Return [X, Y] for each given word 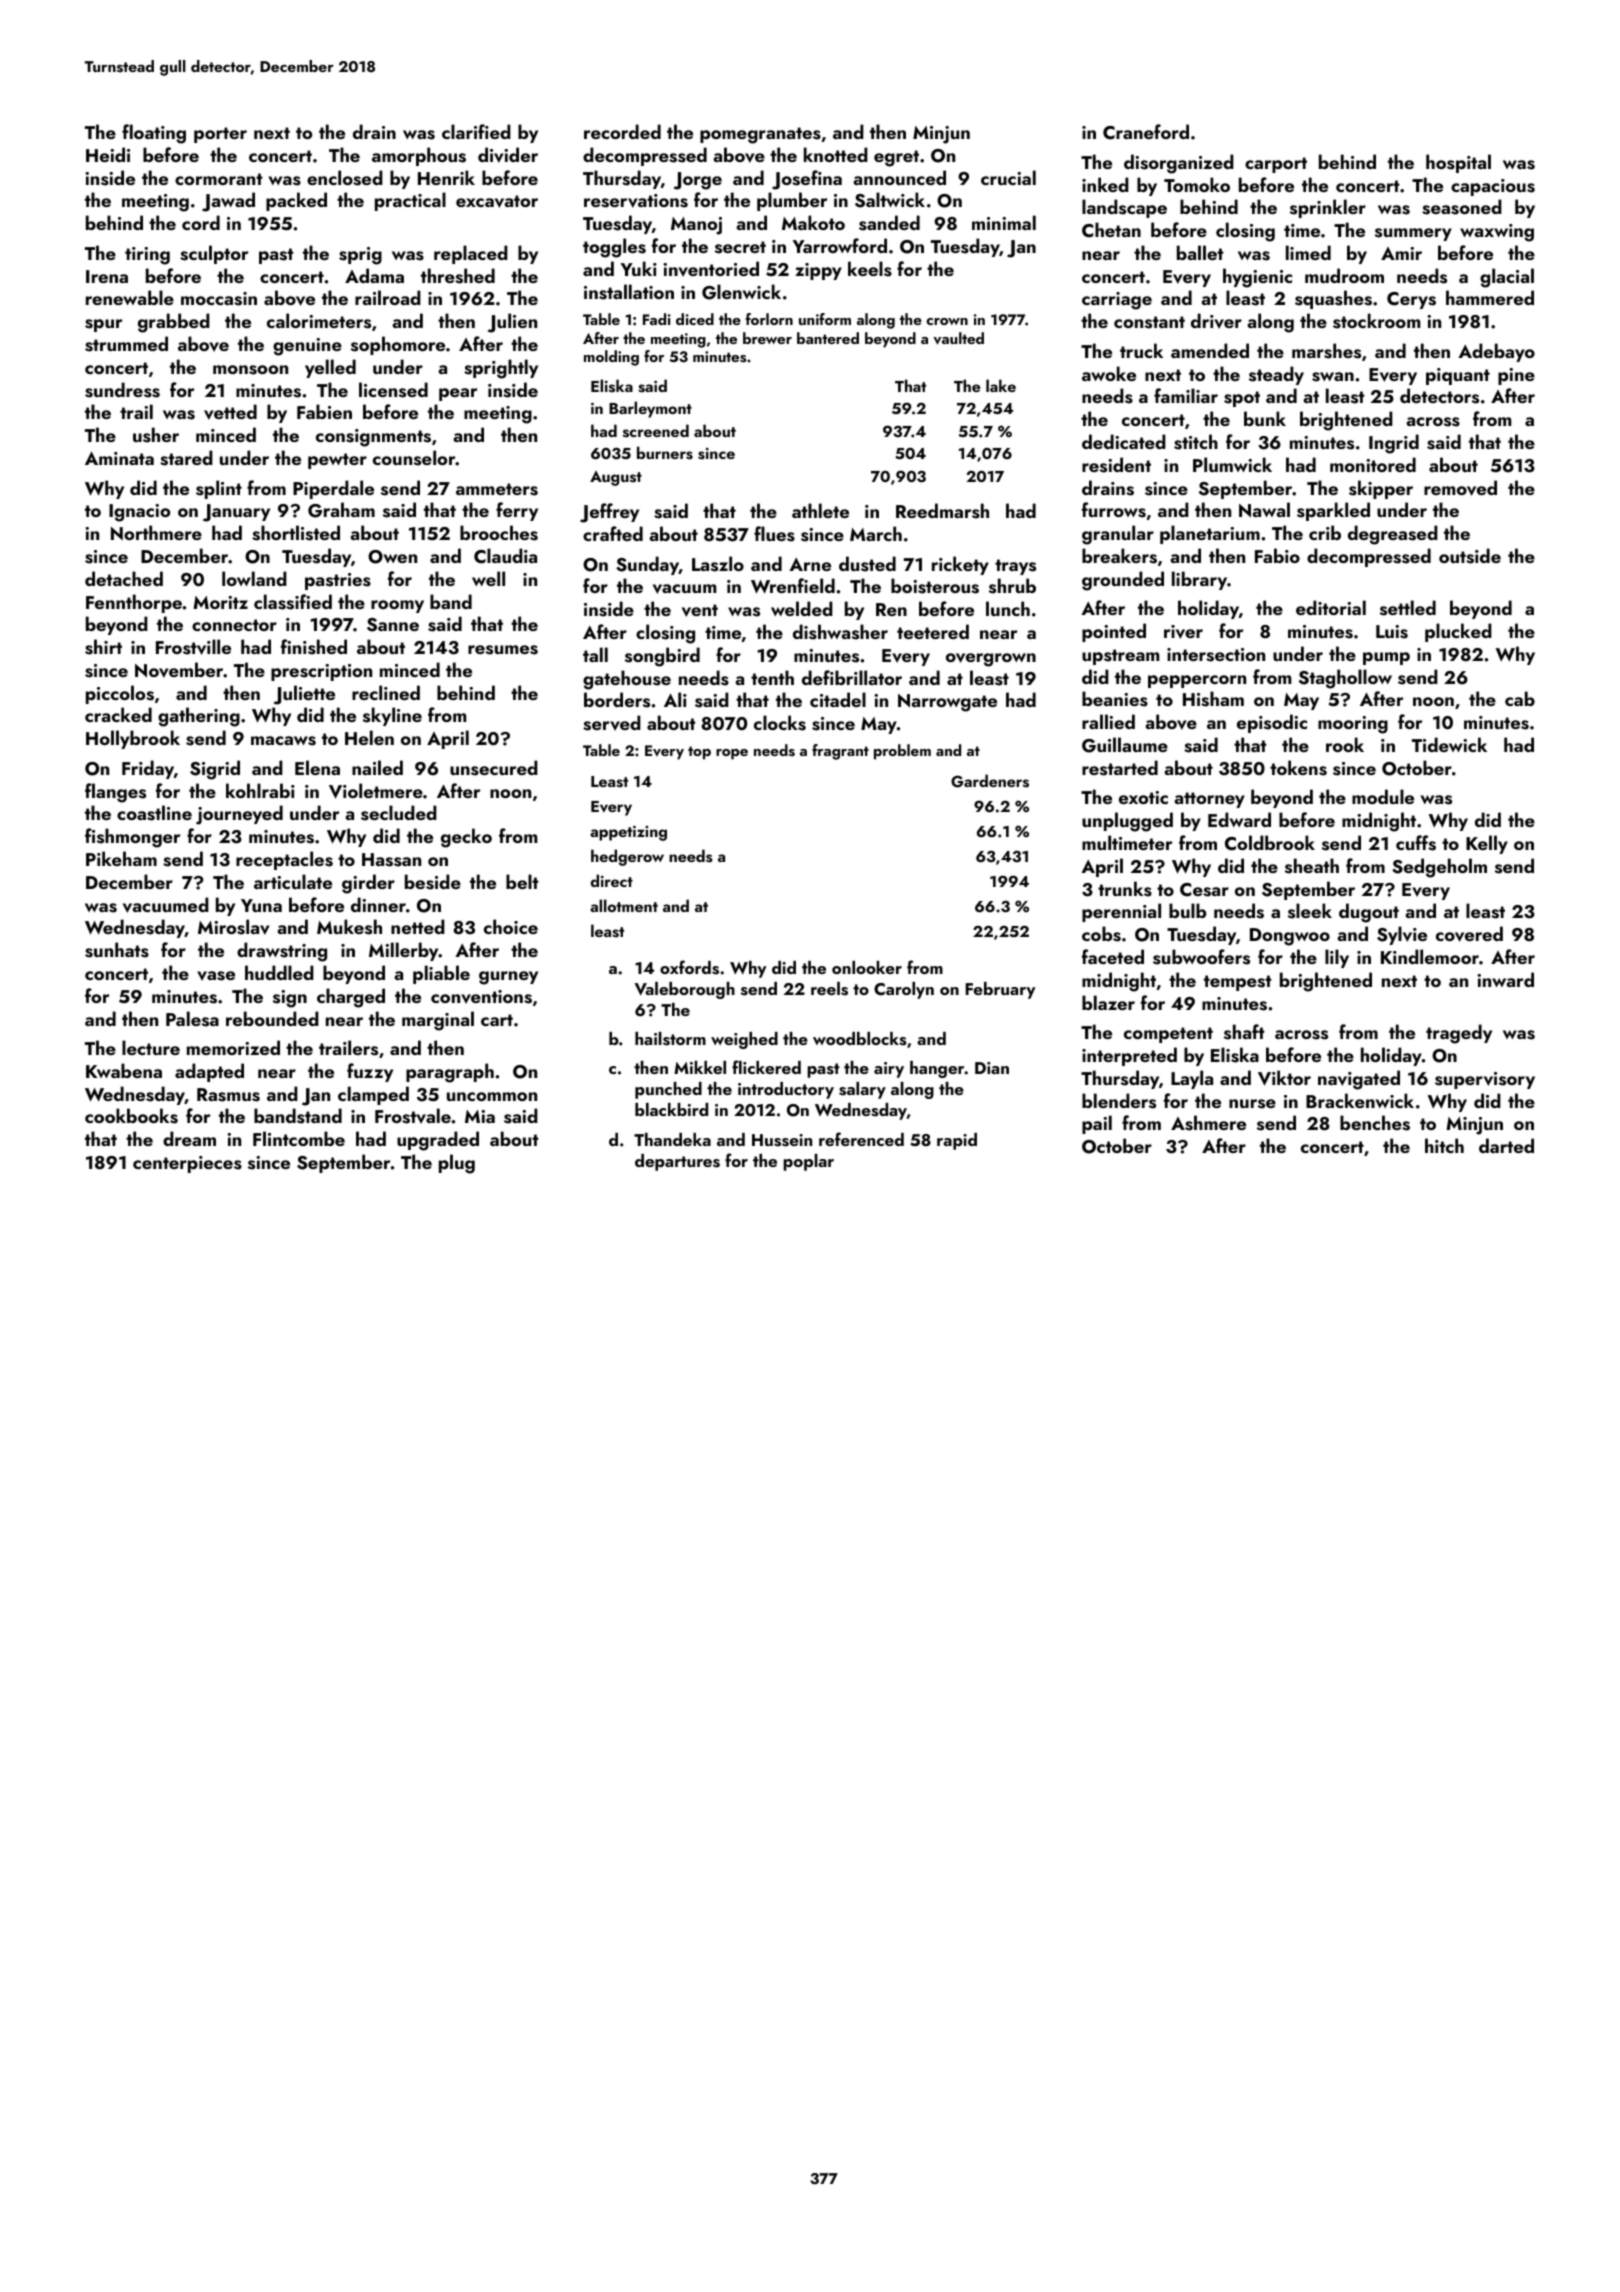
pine [1516, 376]
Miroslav [234, 927]
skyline [392, 716]
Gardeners [990, 781]
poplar [808, 1162]
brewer [767, 338]
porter [220, 135]
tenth [772, 677]
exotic [1143, 797]
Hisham [1213, 699]
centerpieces [187, 1164]
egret [896, 158]
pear [458, 394]
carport [1276, 165]
